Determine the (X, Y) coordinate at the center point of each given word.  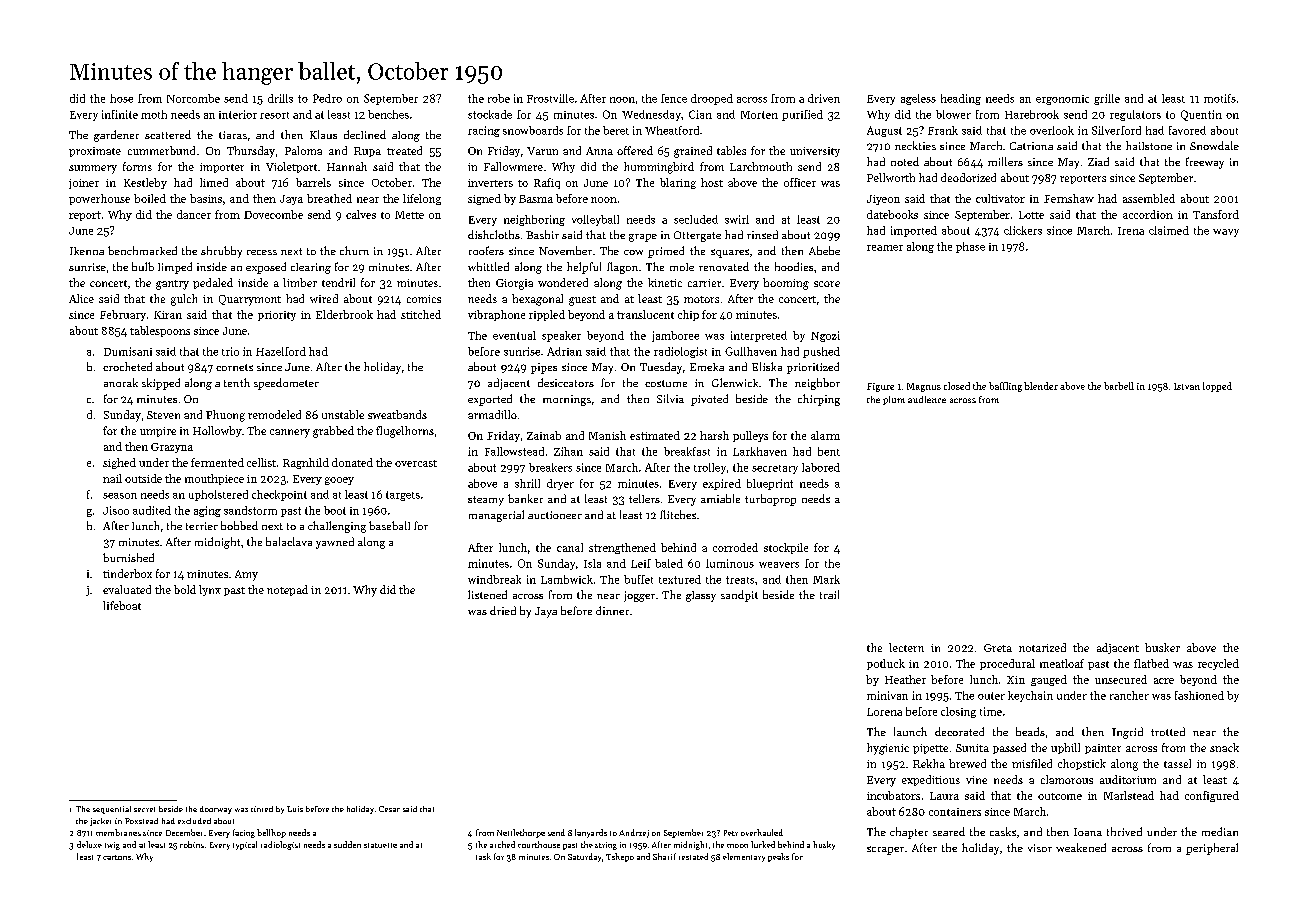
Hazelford (281, 351)
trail (829, 594)
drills (280, 98)
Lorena (884, 712)
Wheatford (672, 130)
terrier (202, 526)
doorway (216, 810)
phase (970, 247)
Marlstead (1129, 795)
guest (582, 301)
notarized (1042, 647)
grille (1107, 99)
